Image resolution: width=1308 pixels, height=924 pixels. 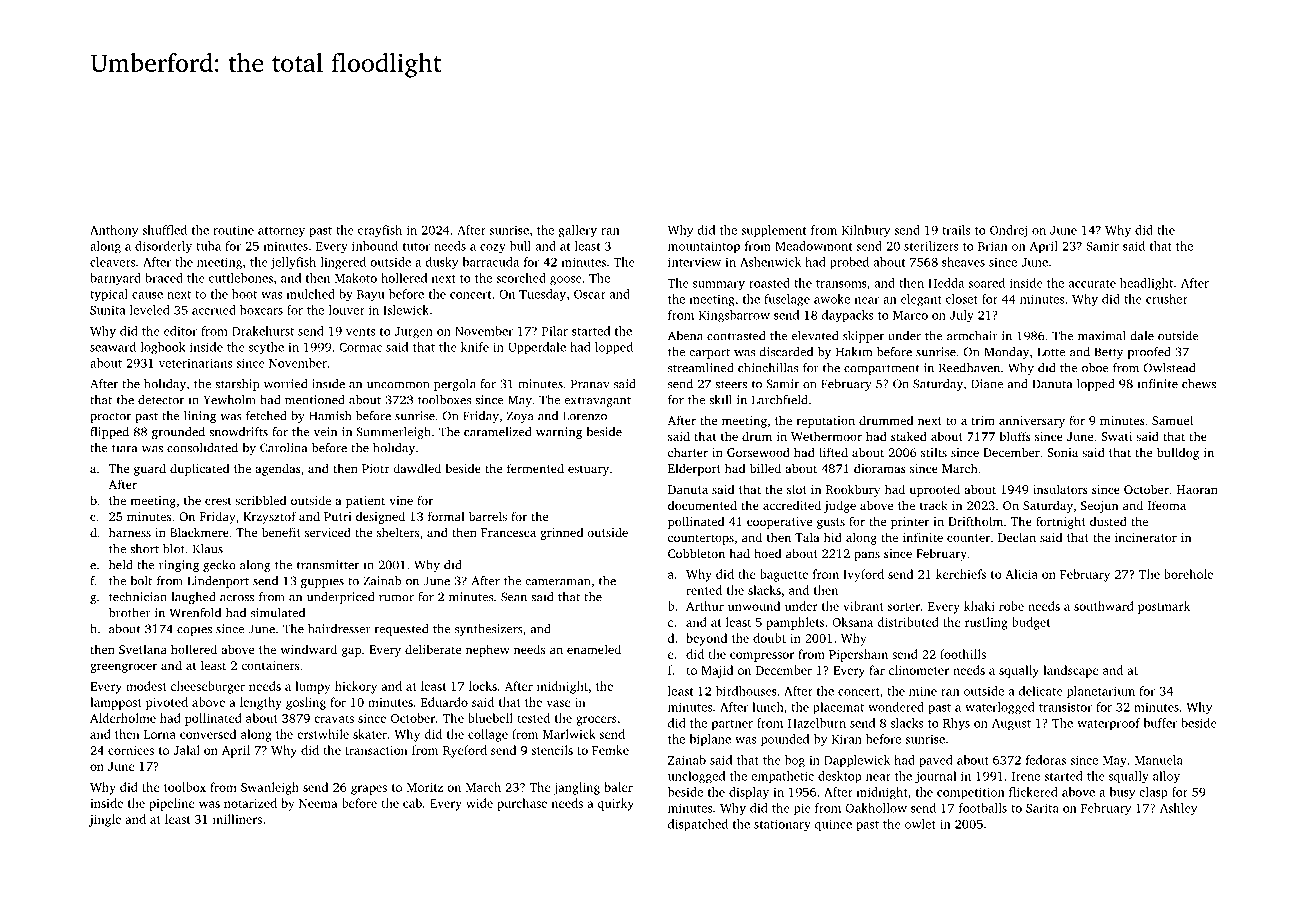 What do you see at coordinates (577, 231) in the page?
I see `gallery` at bounding box center [577, 231].
